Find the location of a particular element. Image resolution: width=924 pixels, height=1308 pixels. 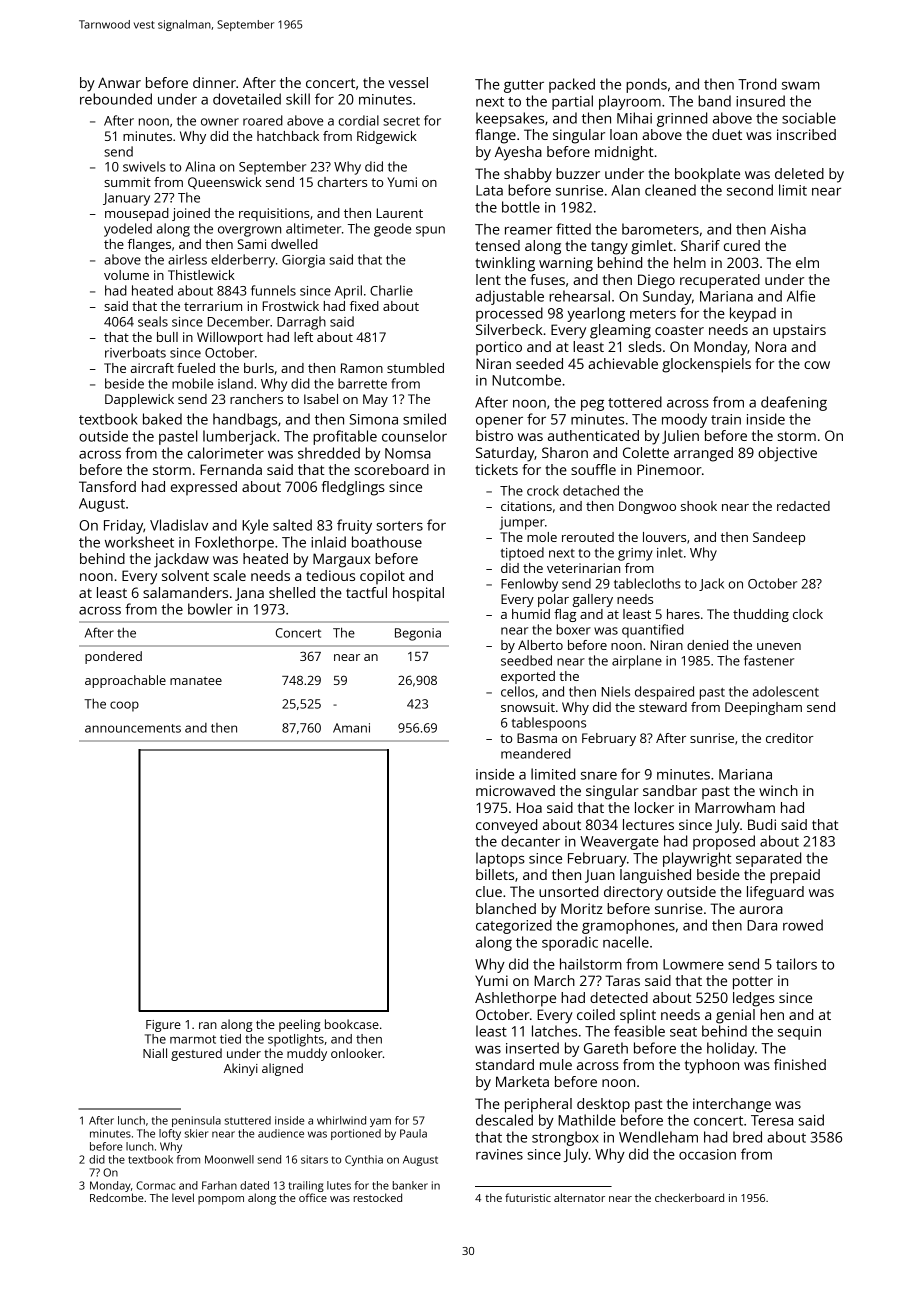

aircraft is located at coordinates (152, 368).
